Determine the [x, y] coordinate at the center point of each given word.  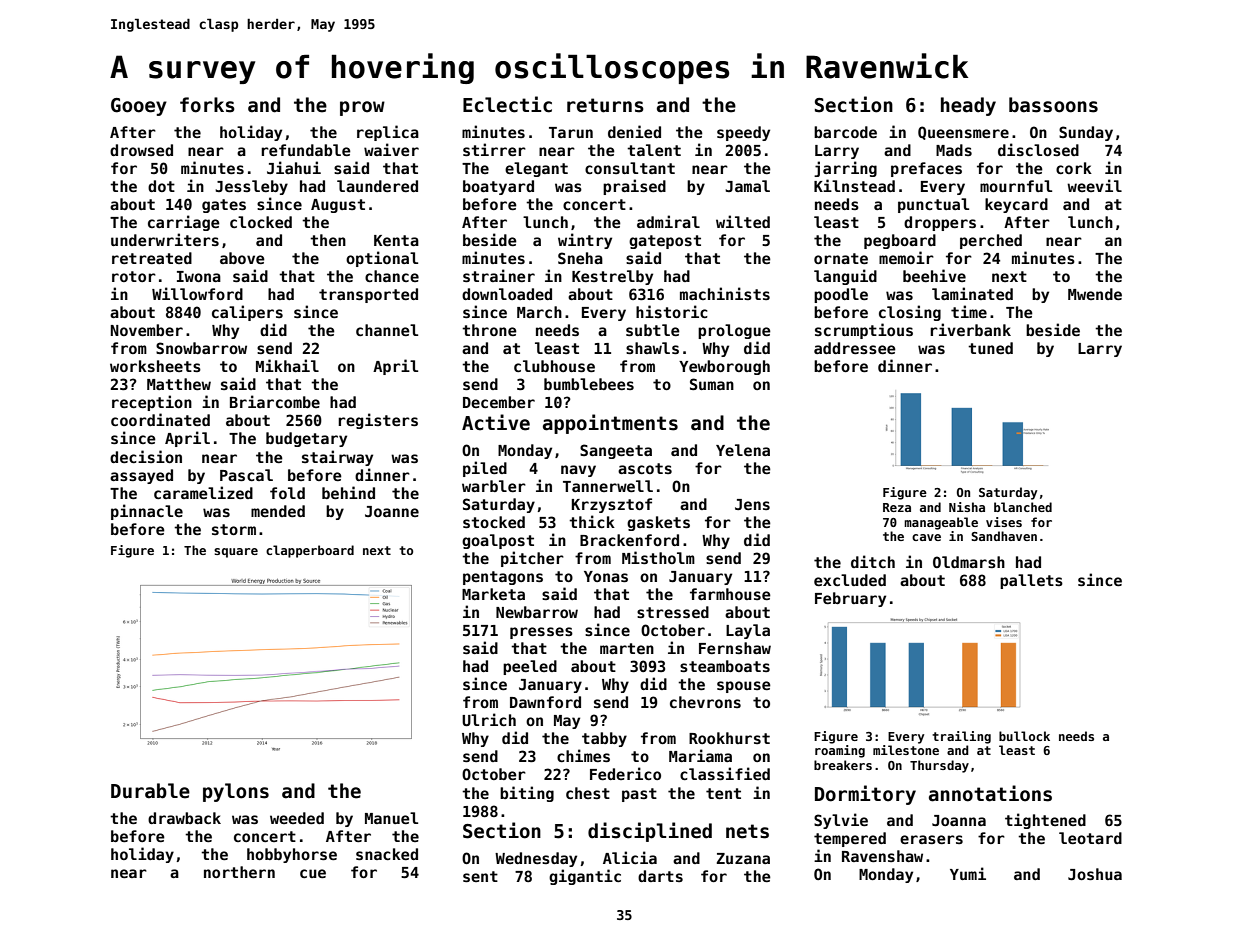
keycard [1016, 205]
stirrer [494, 149]
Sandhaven [1004, 536]
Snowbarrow [201, 348]
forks [207, 105]
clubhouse [554, 366]
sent [480, 876]
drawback [184, 818]
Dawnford [545, 702]
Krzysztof [612, 505]
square [236, 553]
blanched [1023, 507]
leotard [1090, 838]
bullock [1024, 736]
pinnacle [147, 512]
